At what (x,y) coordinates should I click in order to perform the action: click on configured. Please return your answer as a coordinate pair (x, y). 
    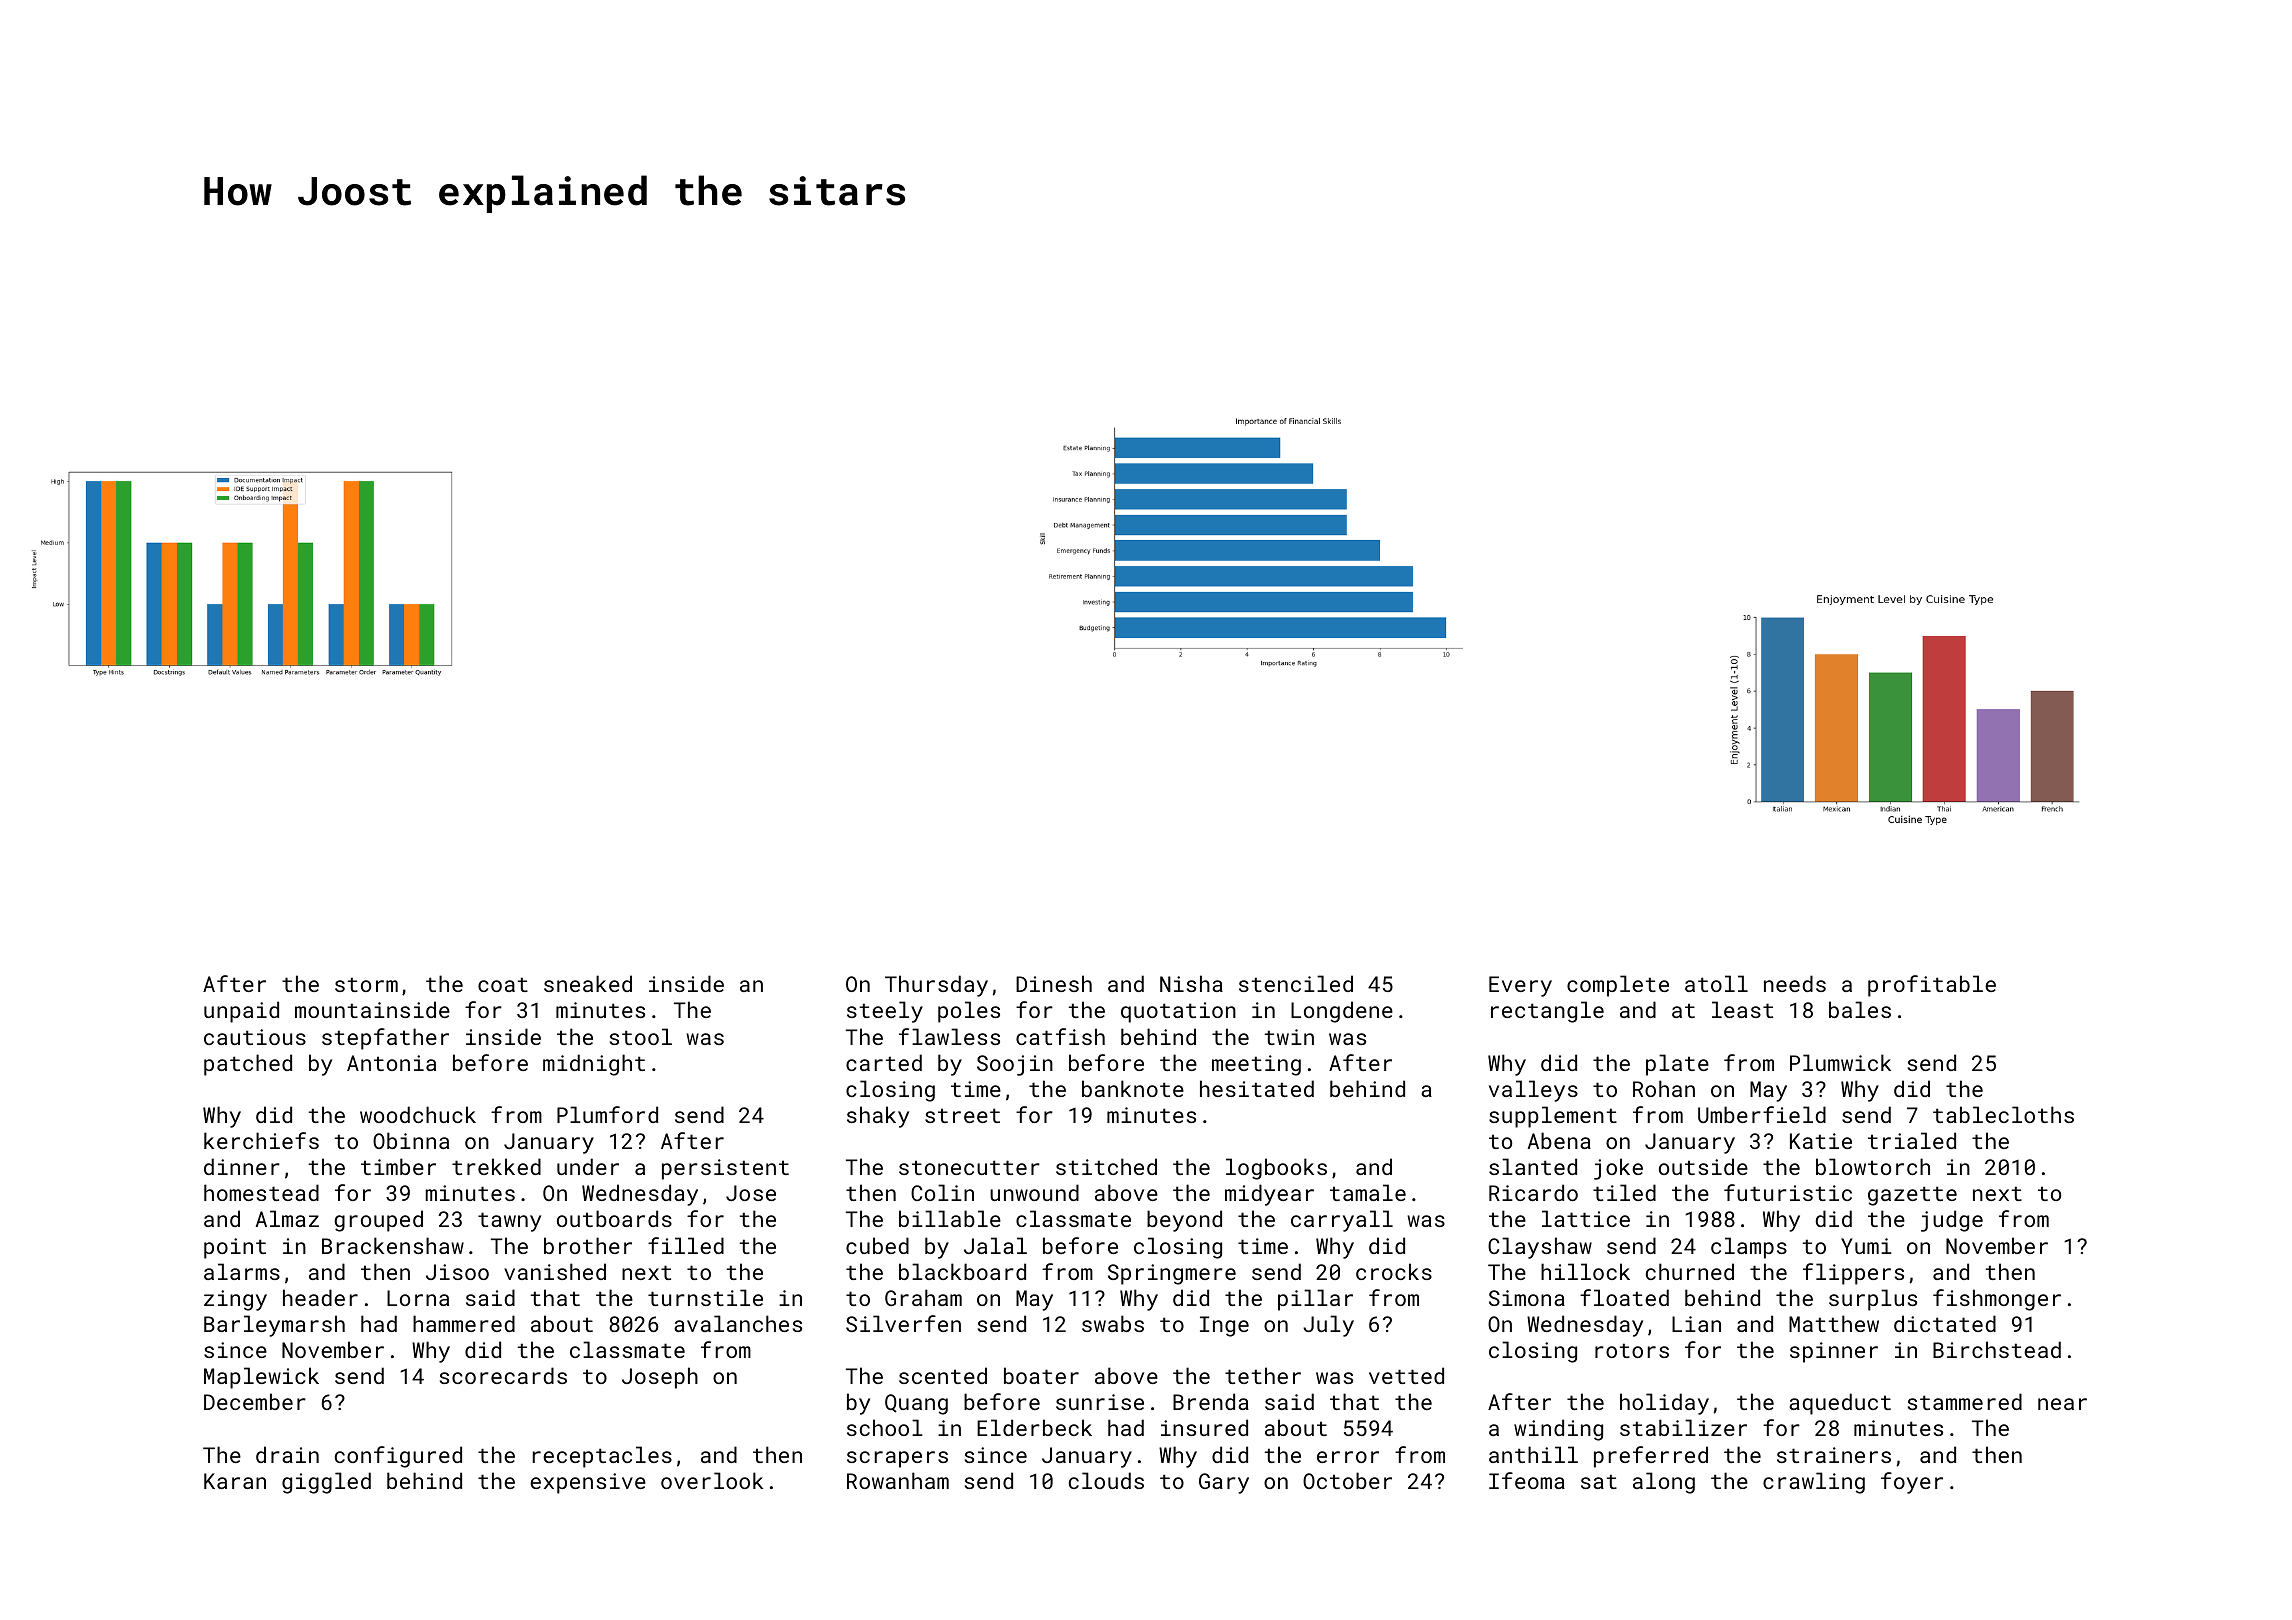
    Looking at the image, I should click on (398, 1457).
